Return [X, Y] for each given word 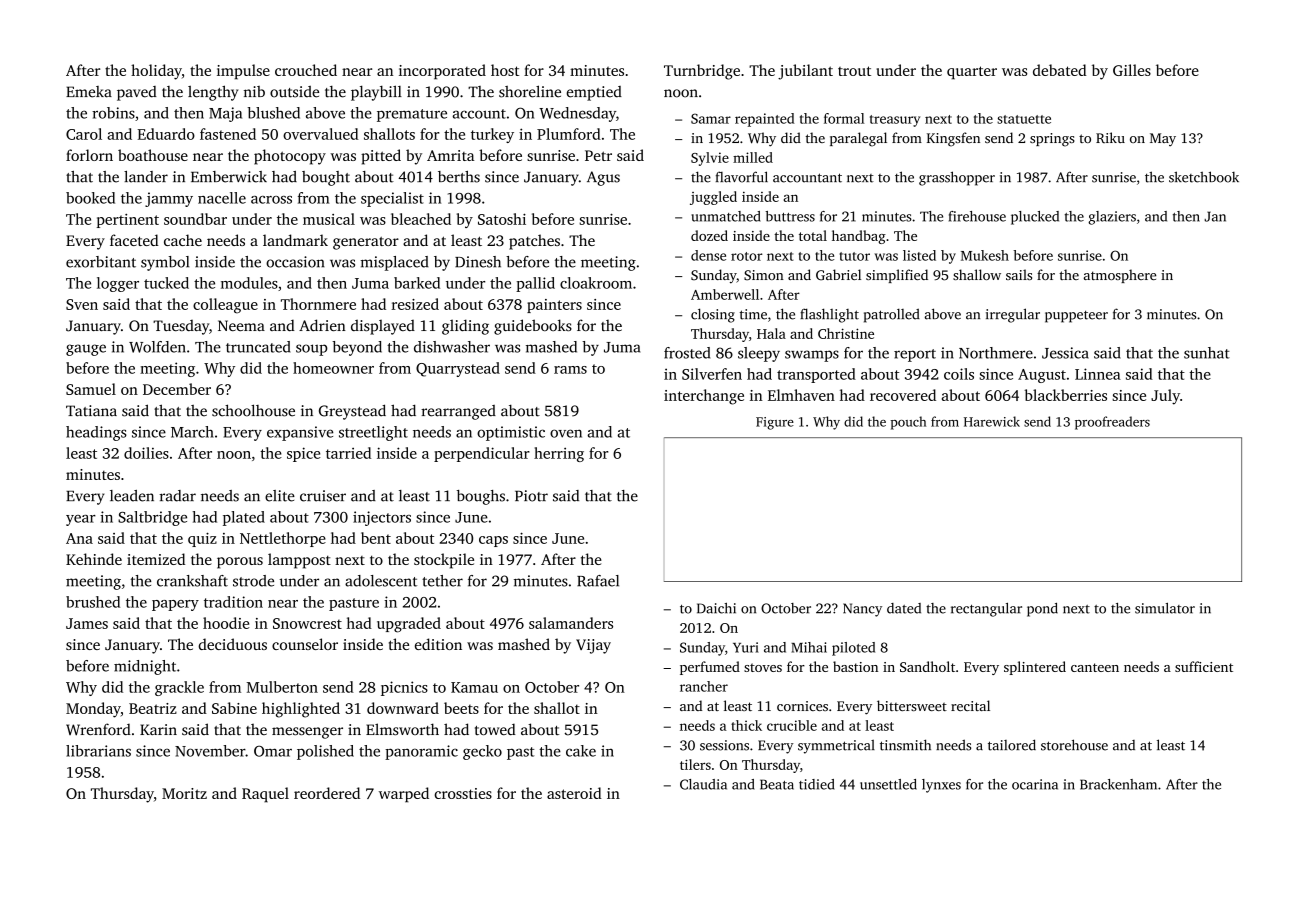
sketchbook [1204, 177]
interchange [704, 397]
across [271, 200]
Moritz [184, 793]
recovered [903, 395]
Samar [711, 118]
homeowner [333, 368]
